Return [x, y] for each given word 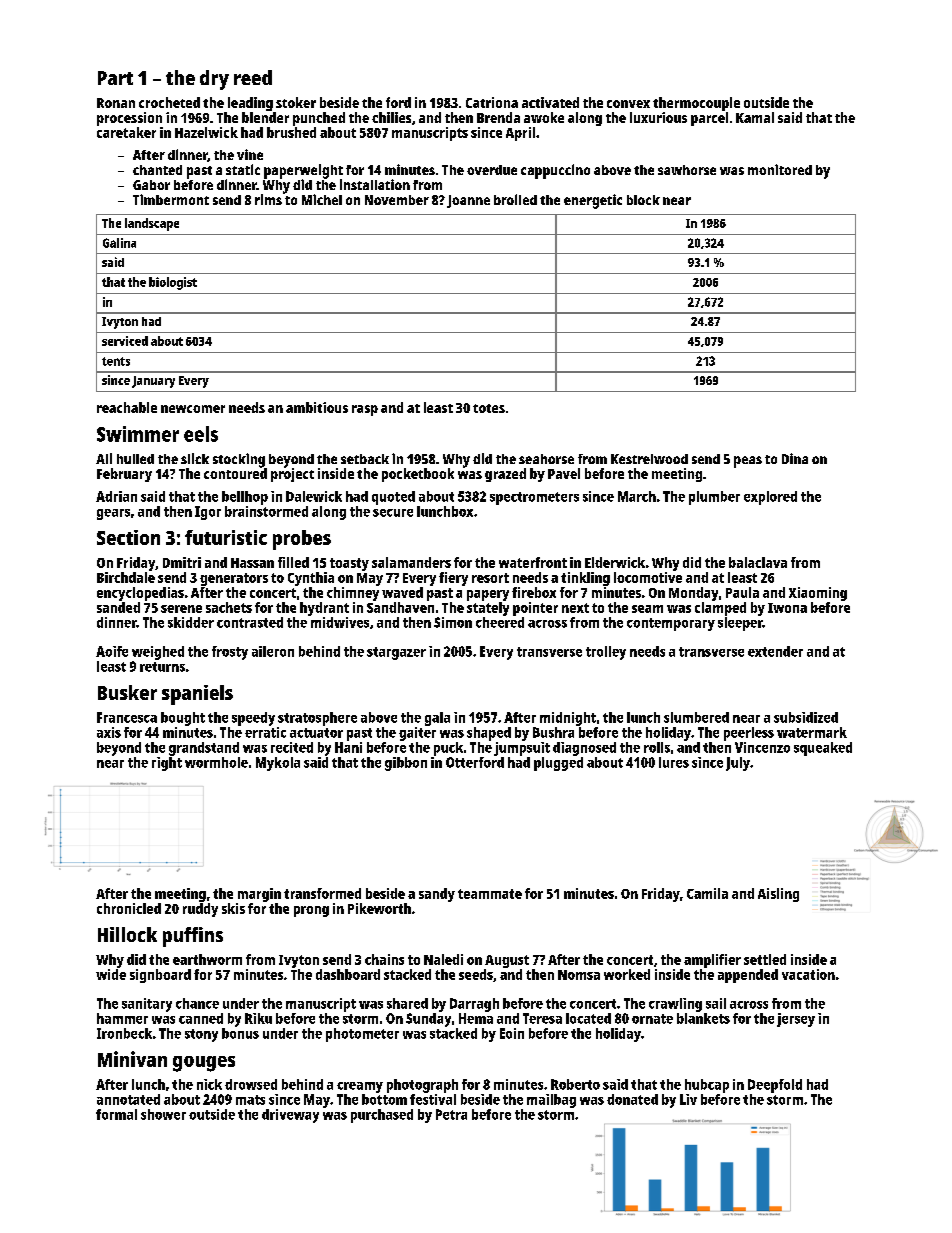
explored [770, 498]
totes [489, 408]
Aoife [112, 651]
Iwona [787, 608]
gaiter [417, 734]
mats [250, 1100]
